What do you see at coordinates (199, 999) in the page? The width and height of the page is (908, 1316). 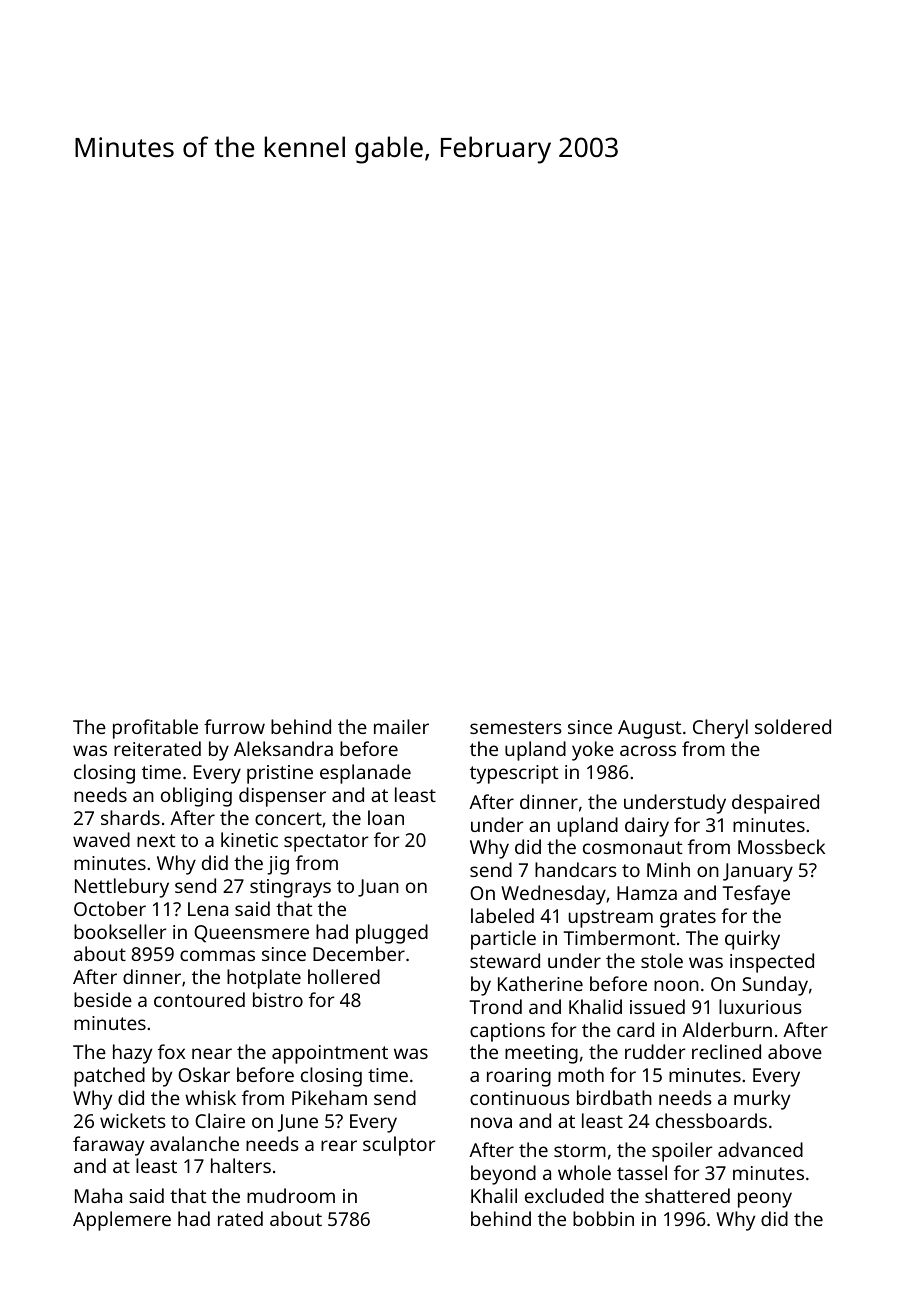 I see `contoured` at bounding box center [199, 999].
